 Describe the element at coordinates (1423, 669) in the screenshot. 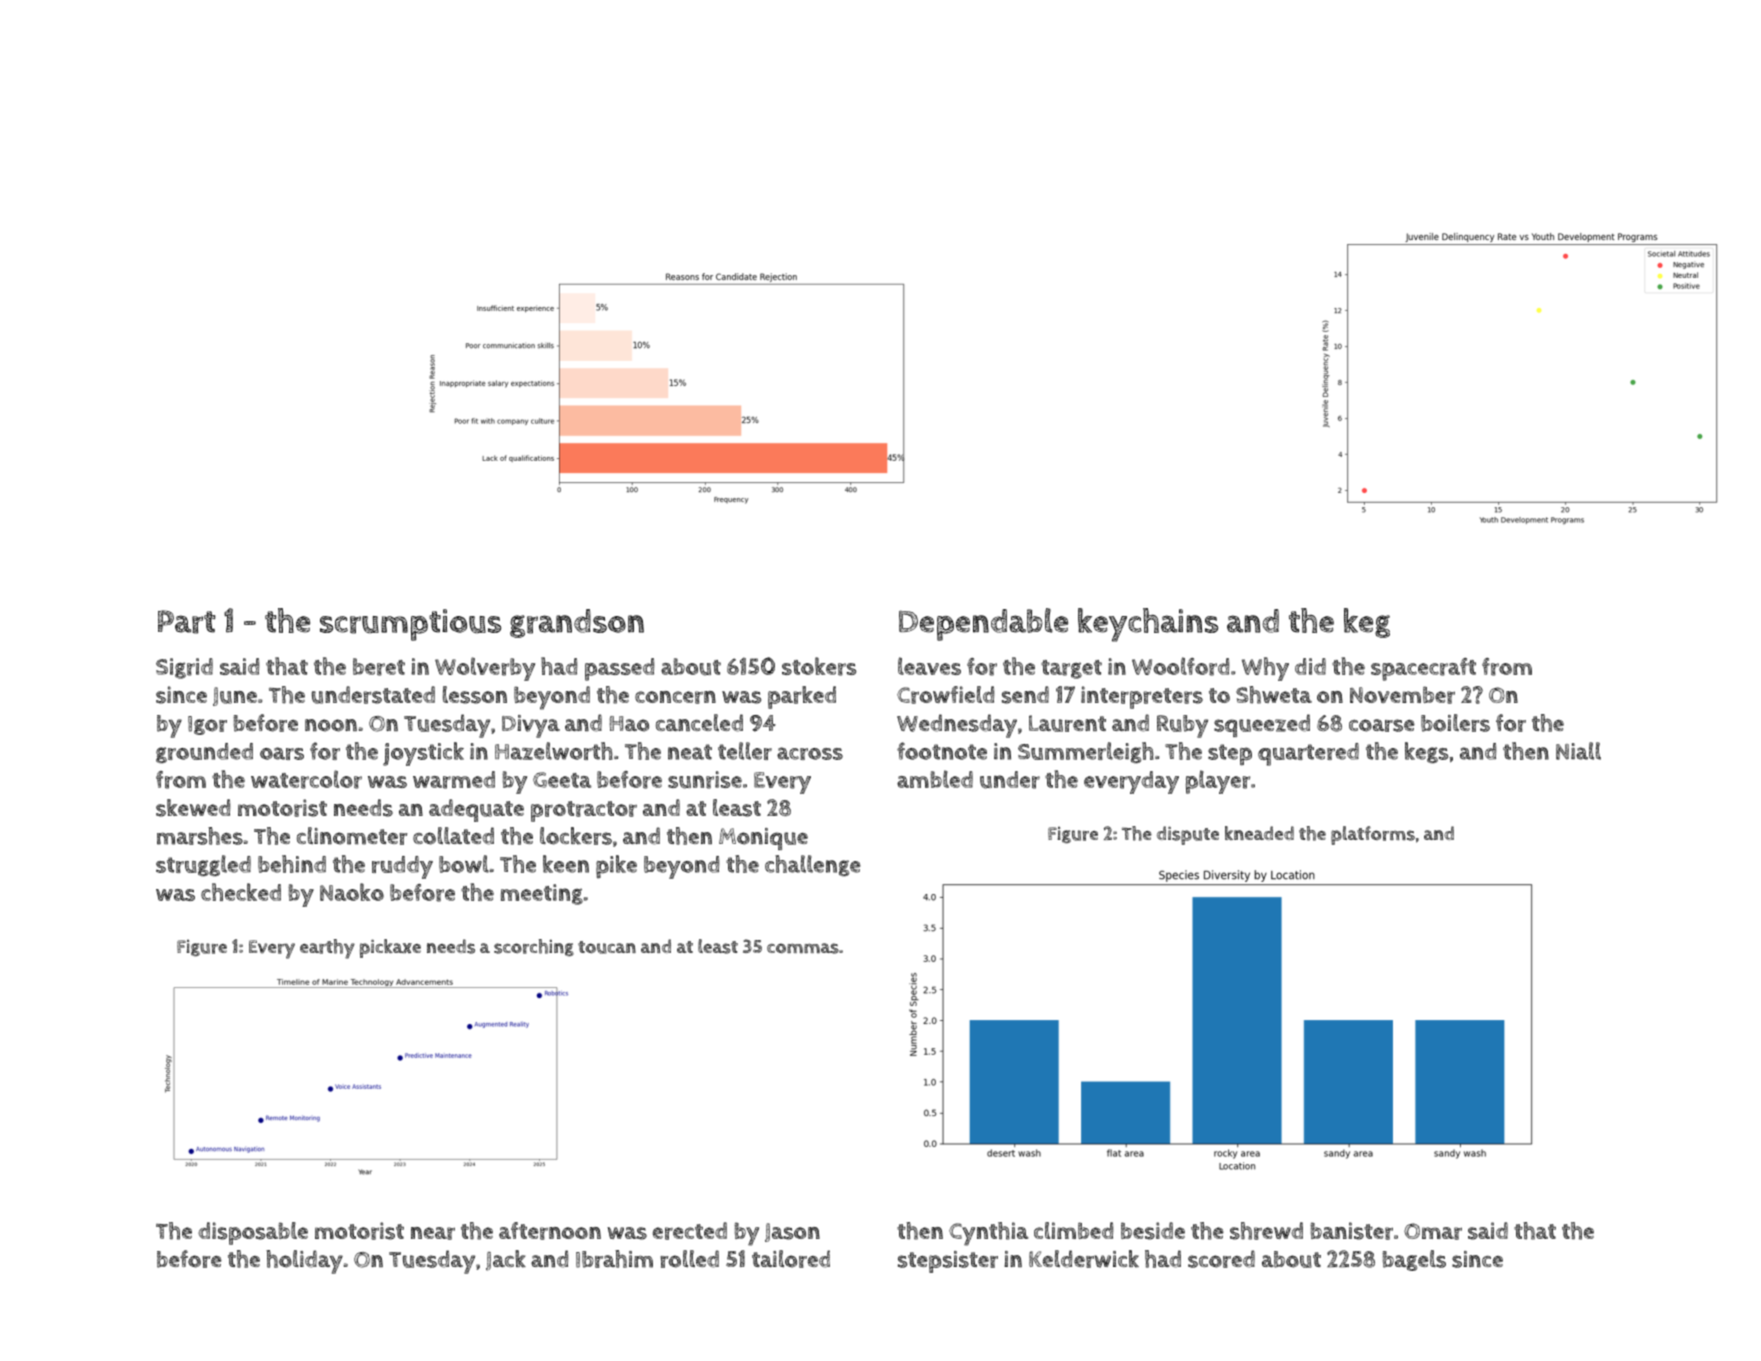

I see `spacecraft` at that location.
